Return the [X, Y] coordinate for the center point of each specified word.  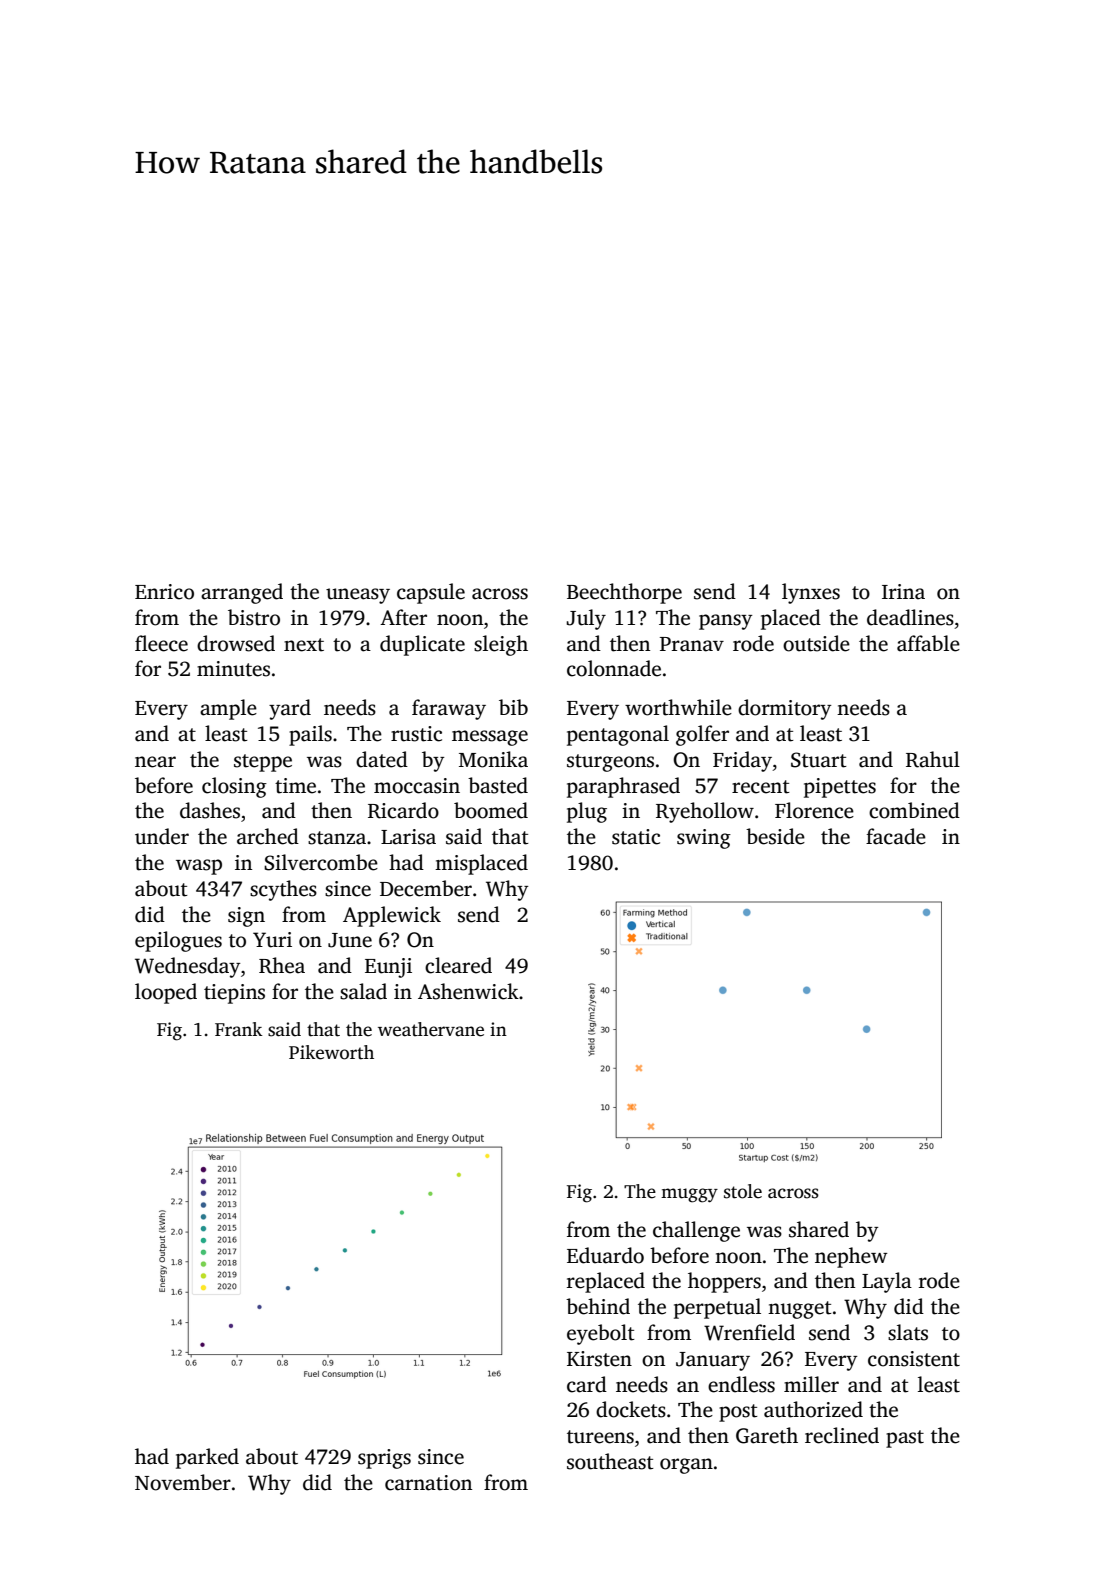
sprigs [384, 1459]
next [304, 645]
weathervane [431, 1029]
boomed [491, 810]
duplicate [422, 645]
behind [598, 1306]
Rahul [933, 759]
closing [234, 787]
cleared [458, 965]
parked [207, 1458]
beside [775, 836]
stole [743, 1191]
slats [908, 1332]
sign [246, 917]
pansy [725, 622]
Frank [239, 1029]
